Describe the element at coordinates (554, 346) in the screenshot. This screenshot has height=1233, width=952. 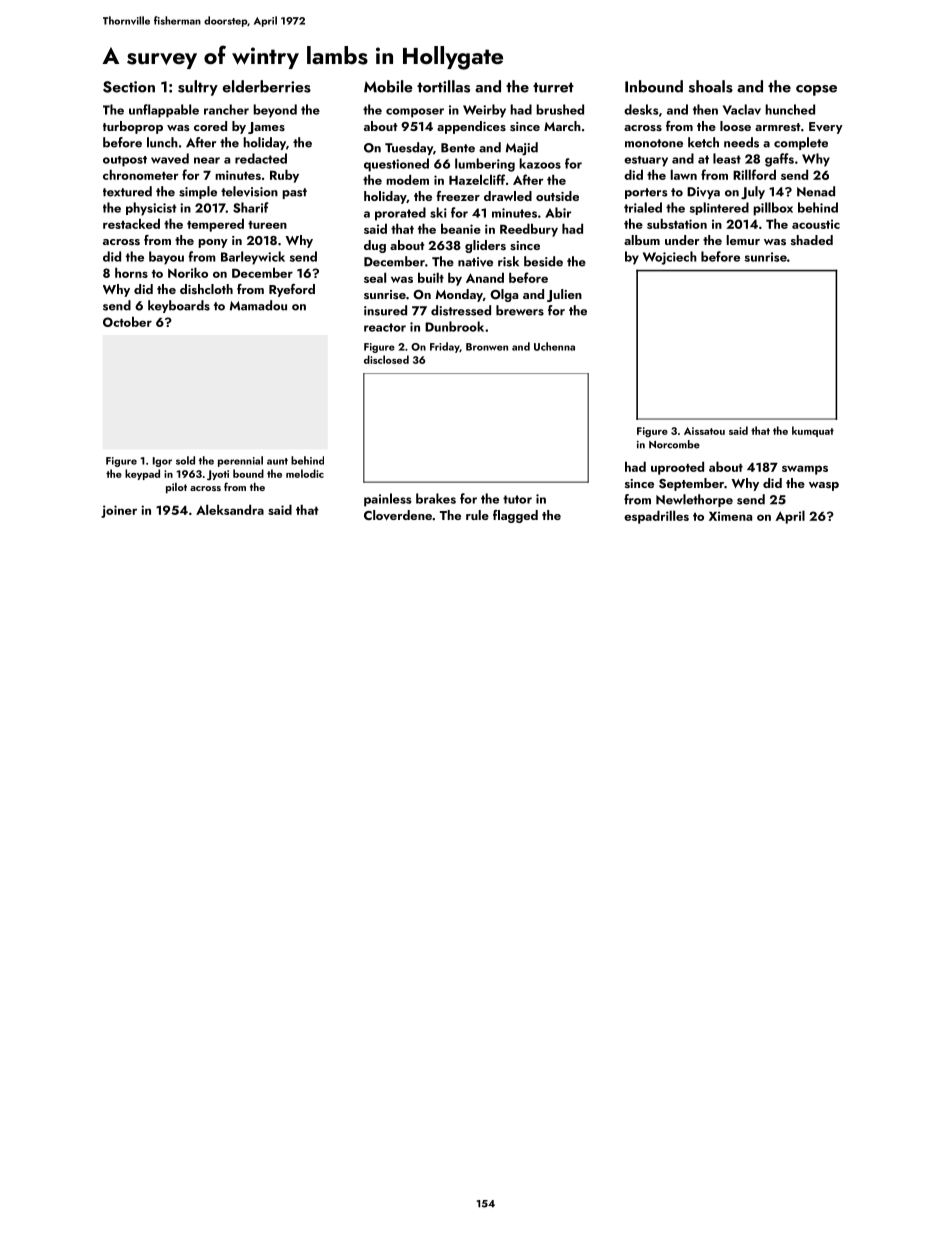
I see `Uchenna` at that location.
